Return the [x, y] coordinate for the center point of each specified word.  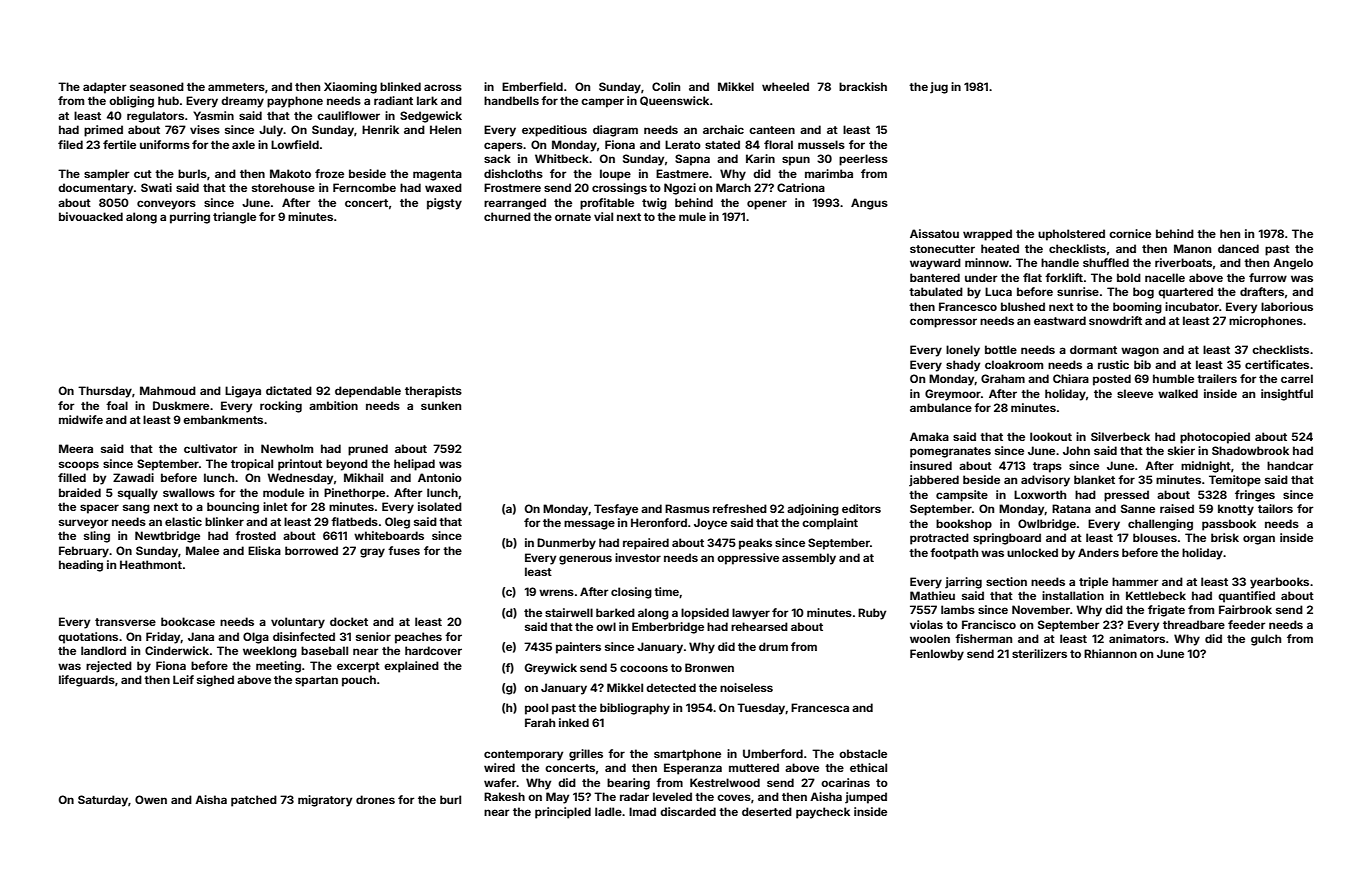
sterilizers [1039, 653]
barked [615, 612]
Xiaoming [350, 88]
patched [254, 801]
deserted [767, 811]
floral [778, 144]
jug [939, 88]
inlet [275, 506]
